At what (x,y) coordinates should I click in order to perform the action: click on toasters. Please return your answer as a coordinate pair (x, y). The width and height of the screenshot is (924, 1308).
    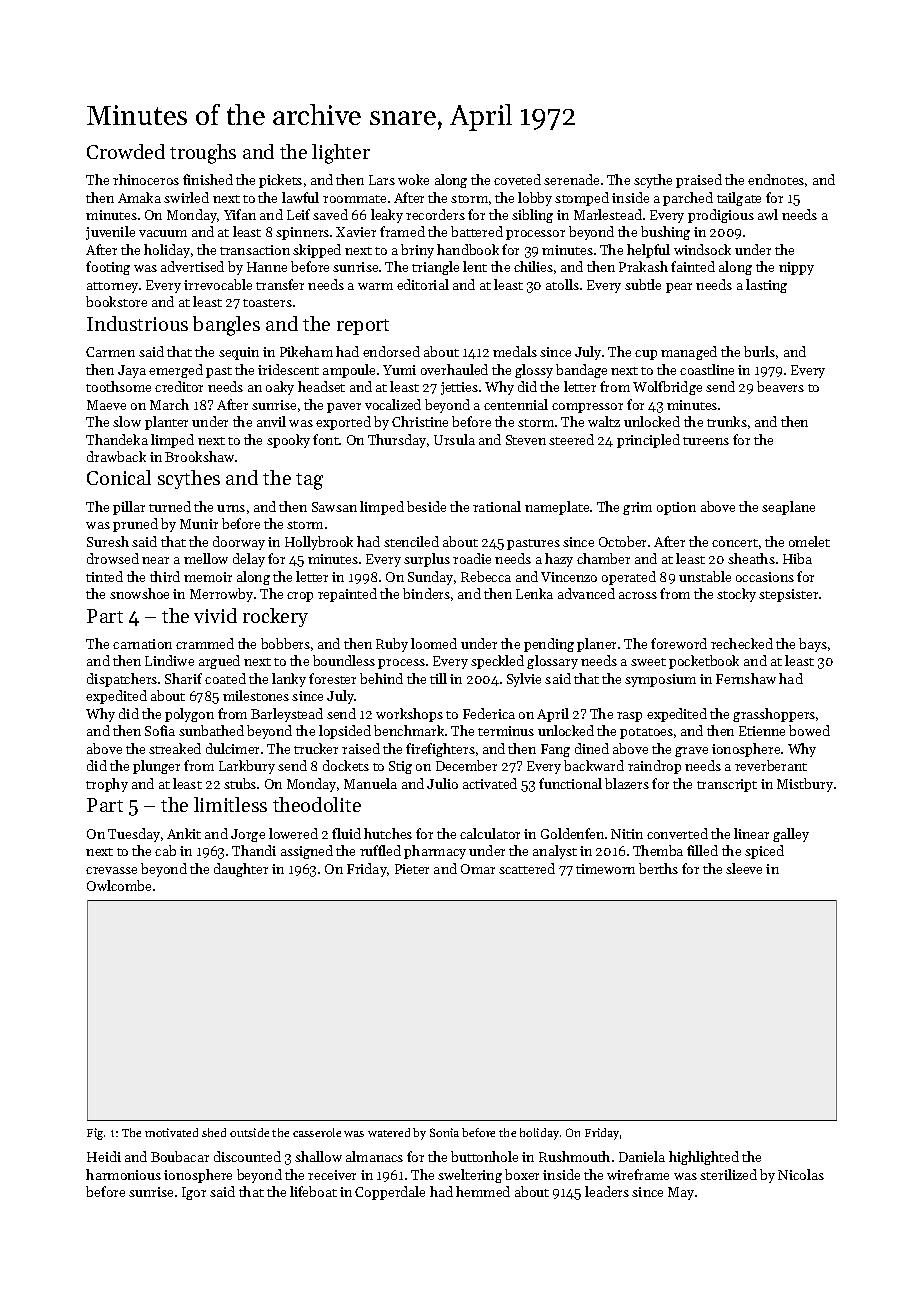
    Looking at the image, I should click on (267, 303).
